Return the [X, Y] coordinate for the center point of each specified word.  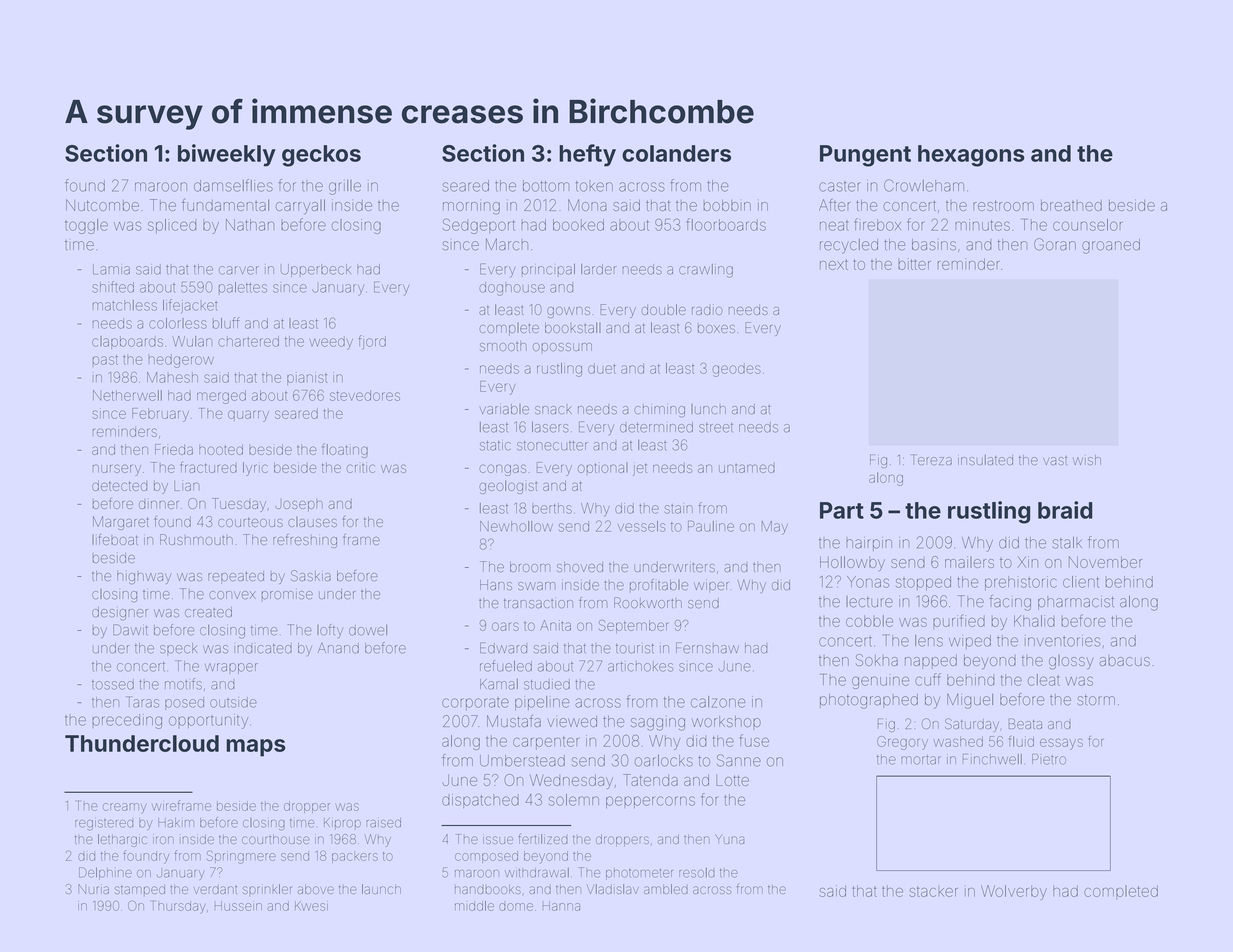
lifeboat [115, 539]
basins [934, 245]
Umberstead [522, 761]
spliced [172, 226]
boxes [716, 328]
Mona [587, 205]
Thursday [179, 907]
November [1105, 562]
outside [233, 702]
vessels [642, 526]
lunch [708, 409]
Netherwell [127, 395]
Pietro [1049, 759]
